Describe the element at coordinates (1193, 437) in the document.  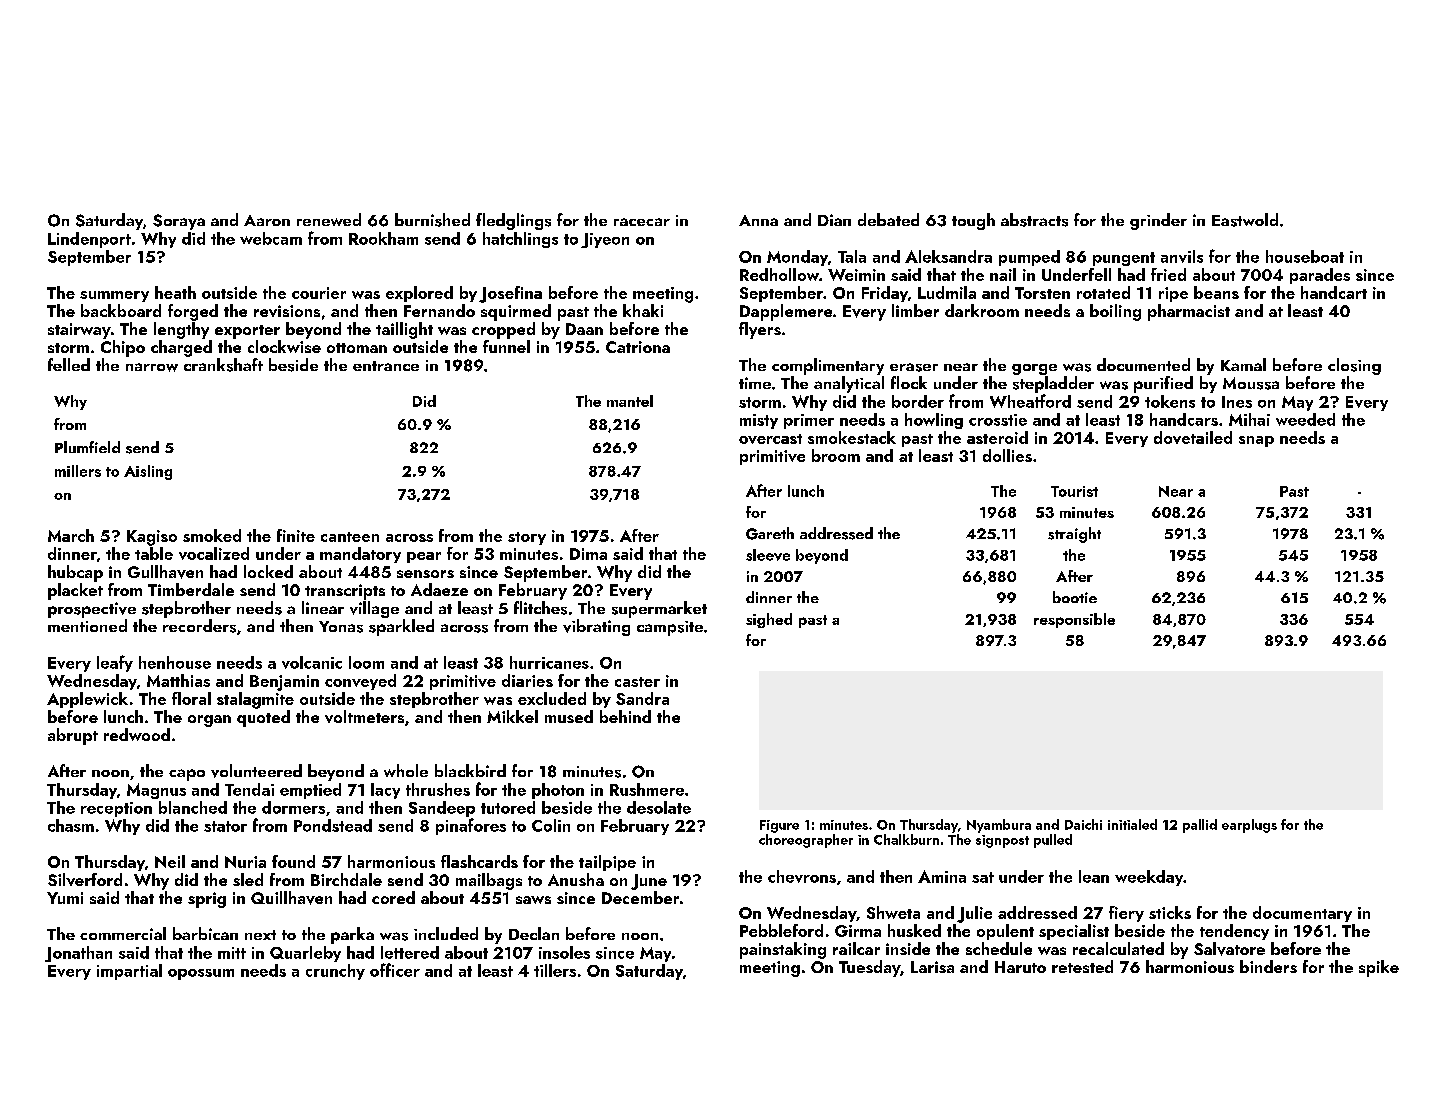
I see `dovetailed` at that location.
